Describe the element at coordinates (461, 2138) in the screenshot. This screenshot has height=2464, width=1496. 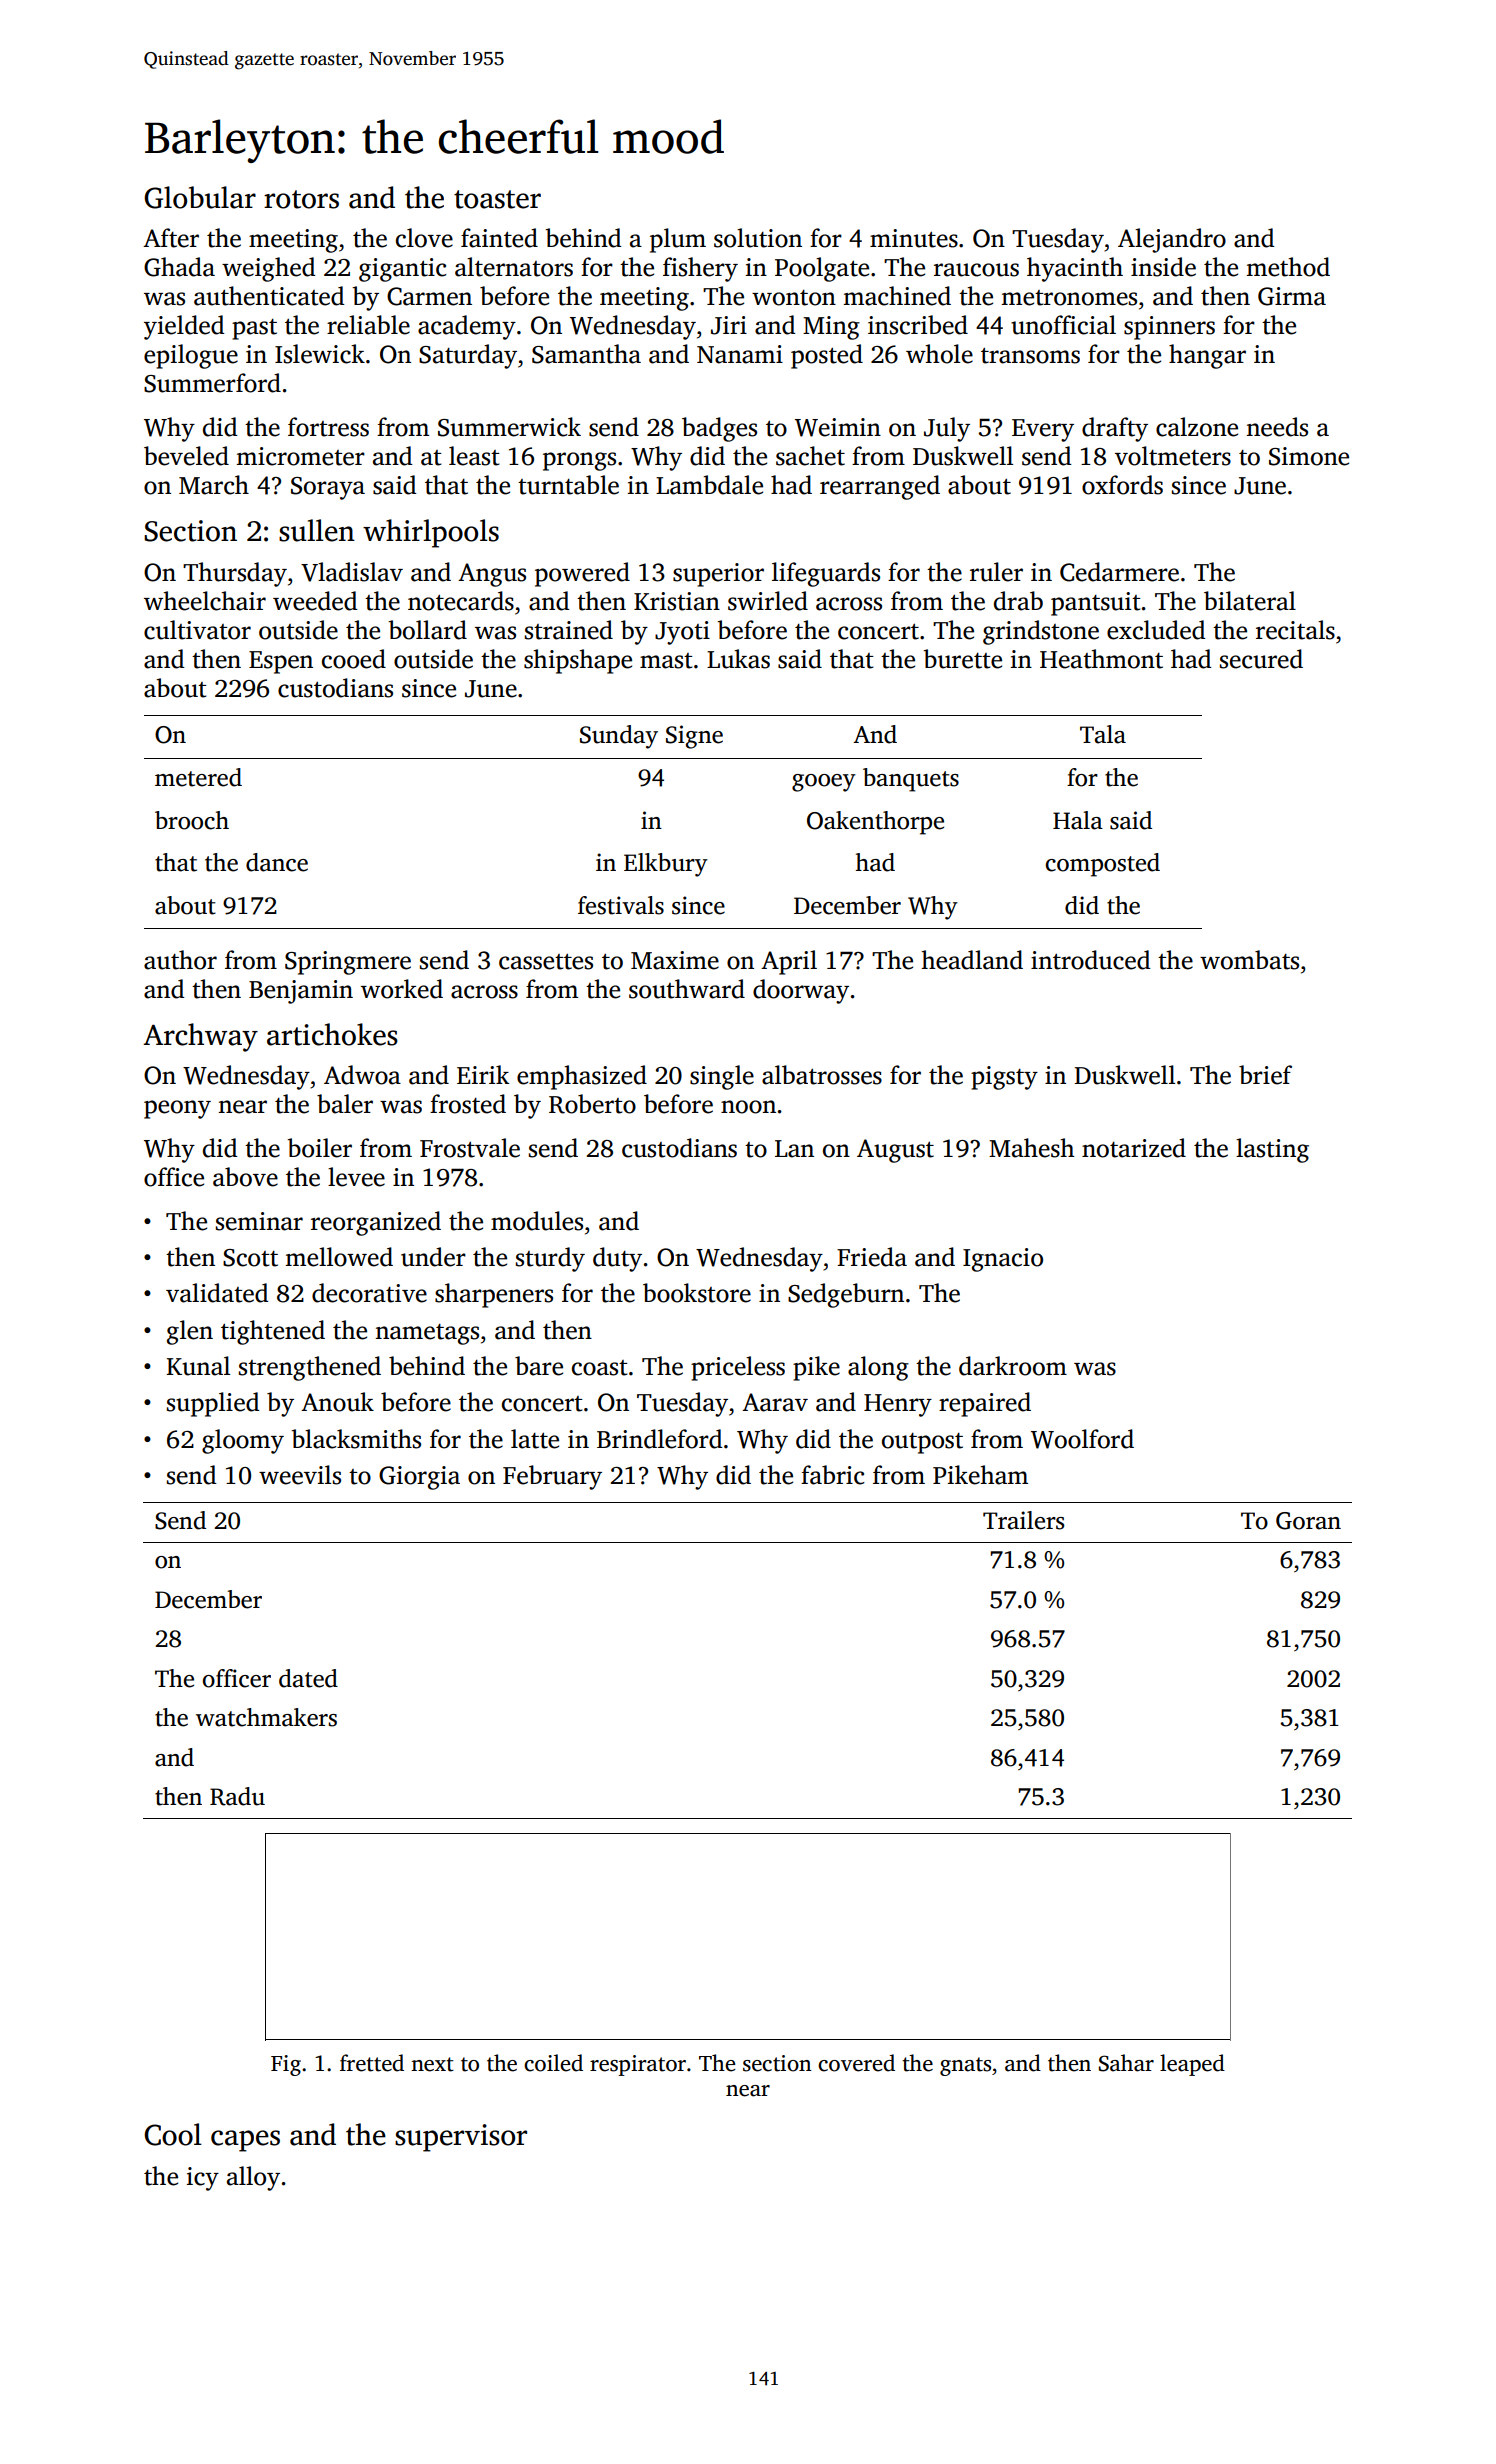
I see `supervisor` at that location.
